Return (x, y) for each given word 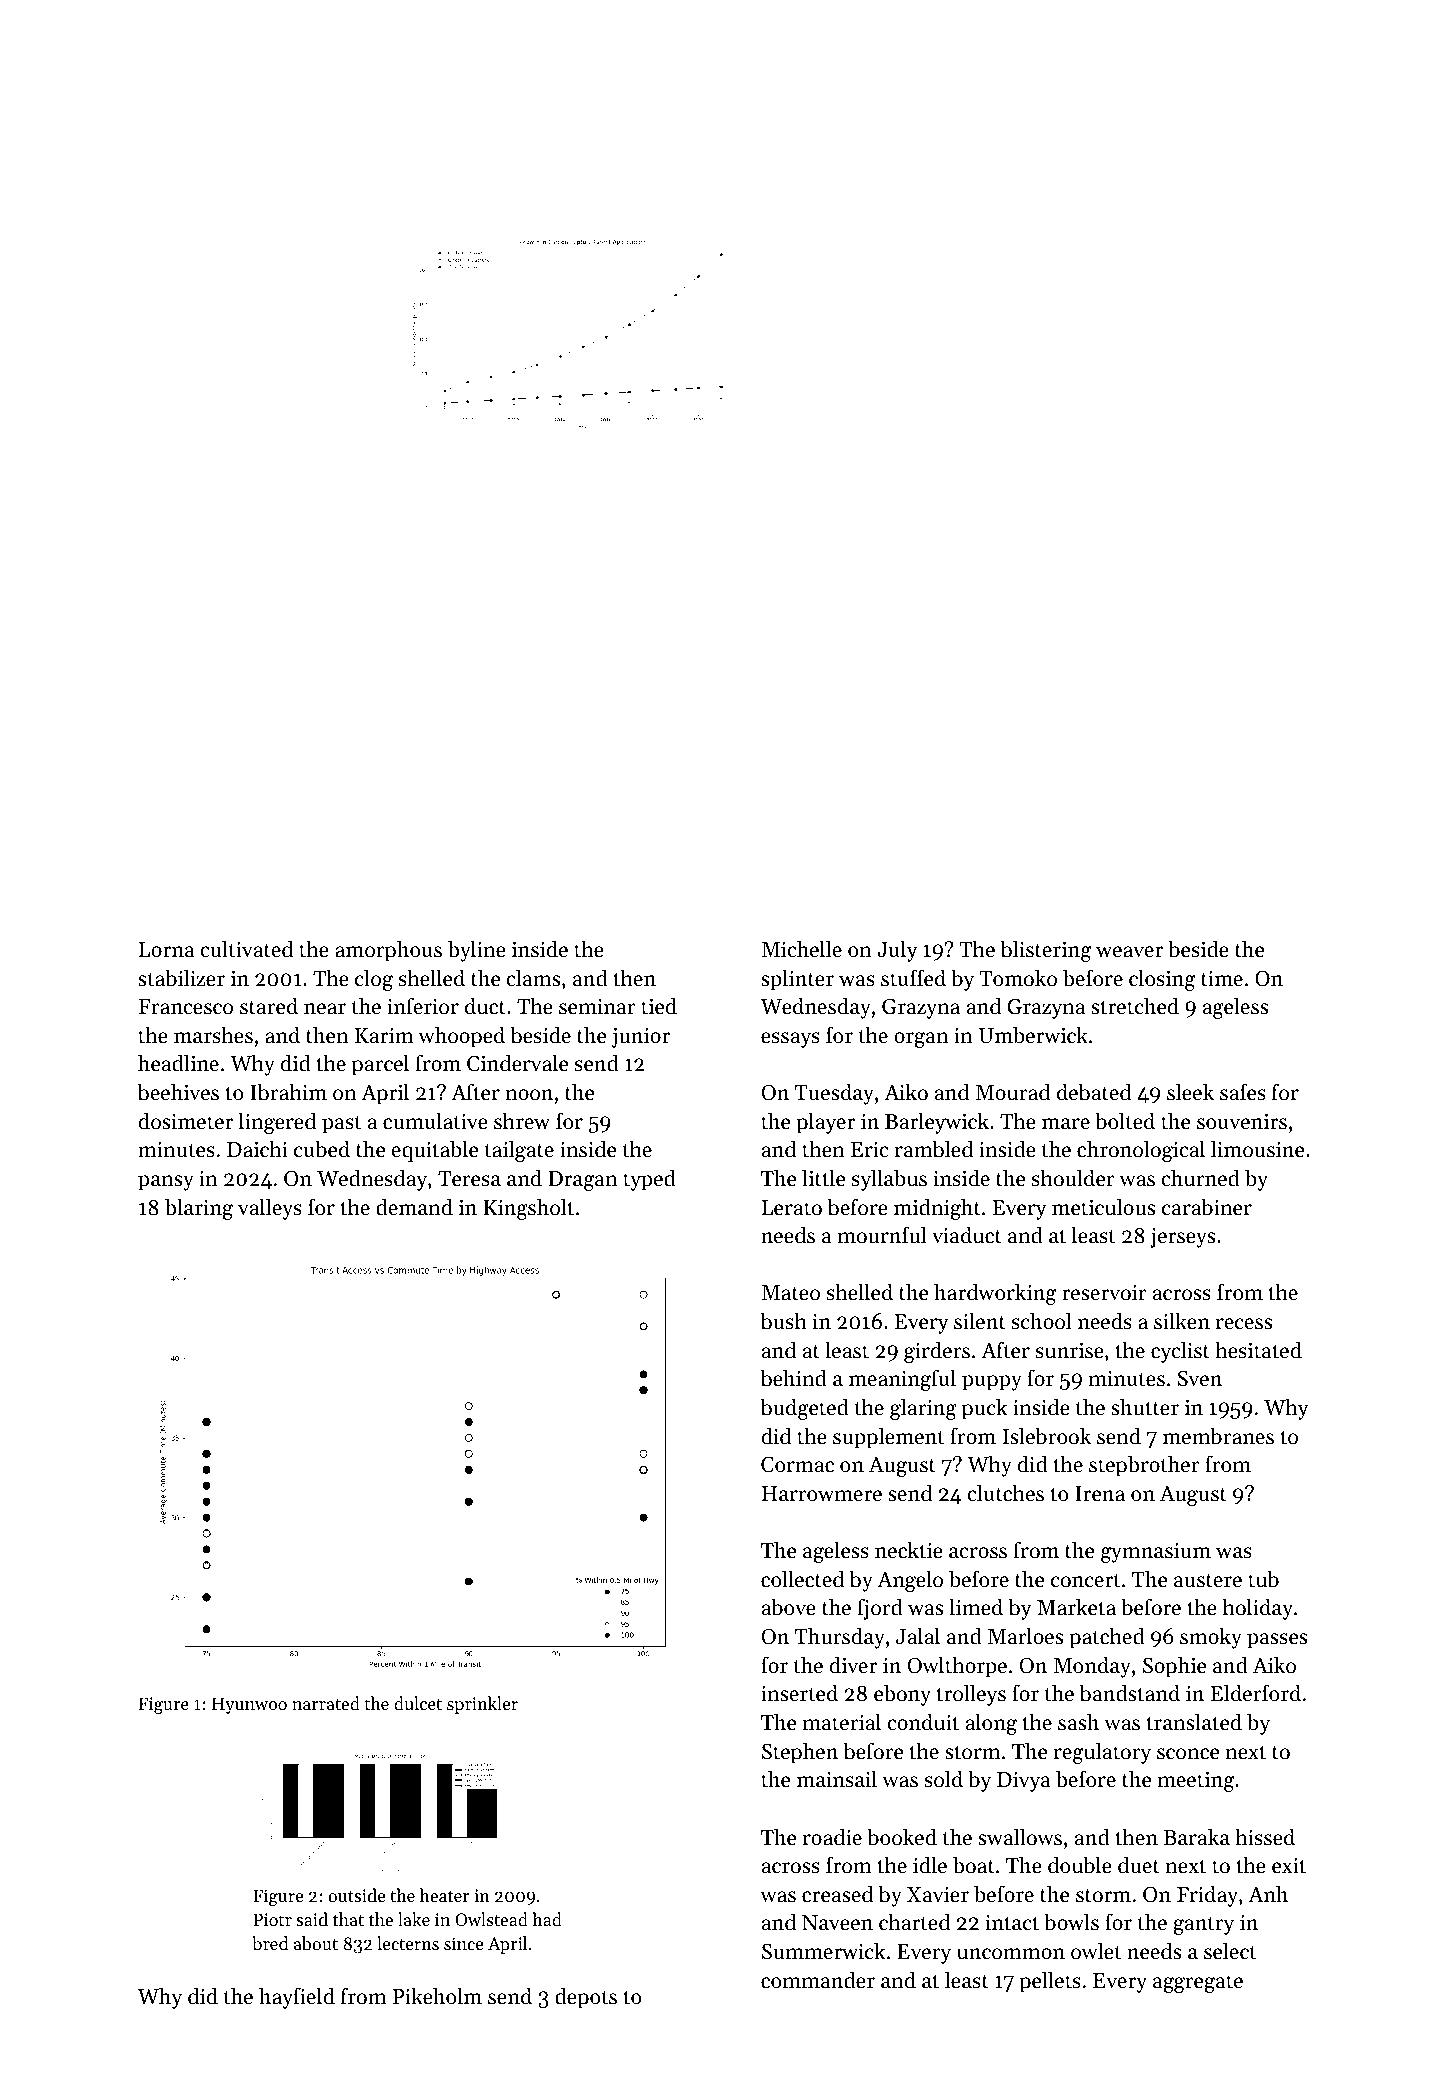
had (547, 1919)
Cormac (797, 1465)
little (823, 1178)
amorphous (388, 951)
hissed (1265, 1837)
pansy (166, 1183)
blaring (199, 1209)
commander (818, 1980)
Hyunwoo (249, 1705)
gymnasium (1156, 1553)
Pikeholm (437, 1996)
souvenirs (1242, 1122)
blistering (1045, 951)
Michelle (801, 949)
